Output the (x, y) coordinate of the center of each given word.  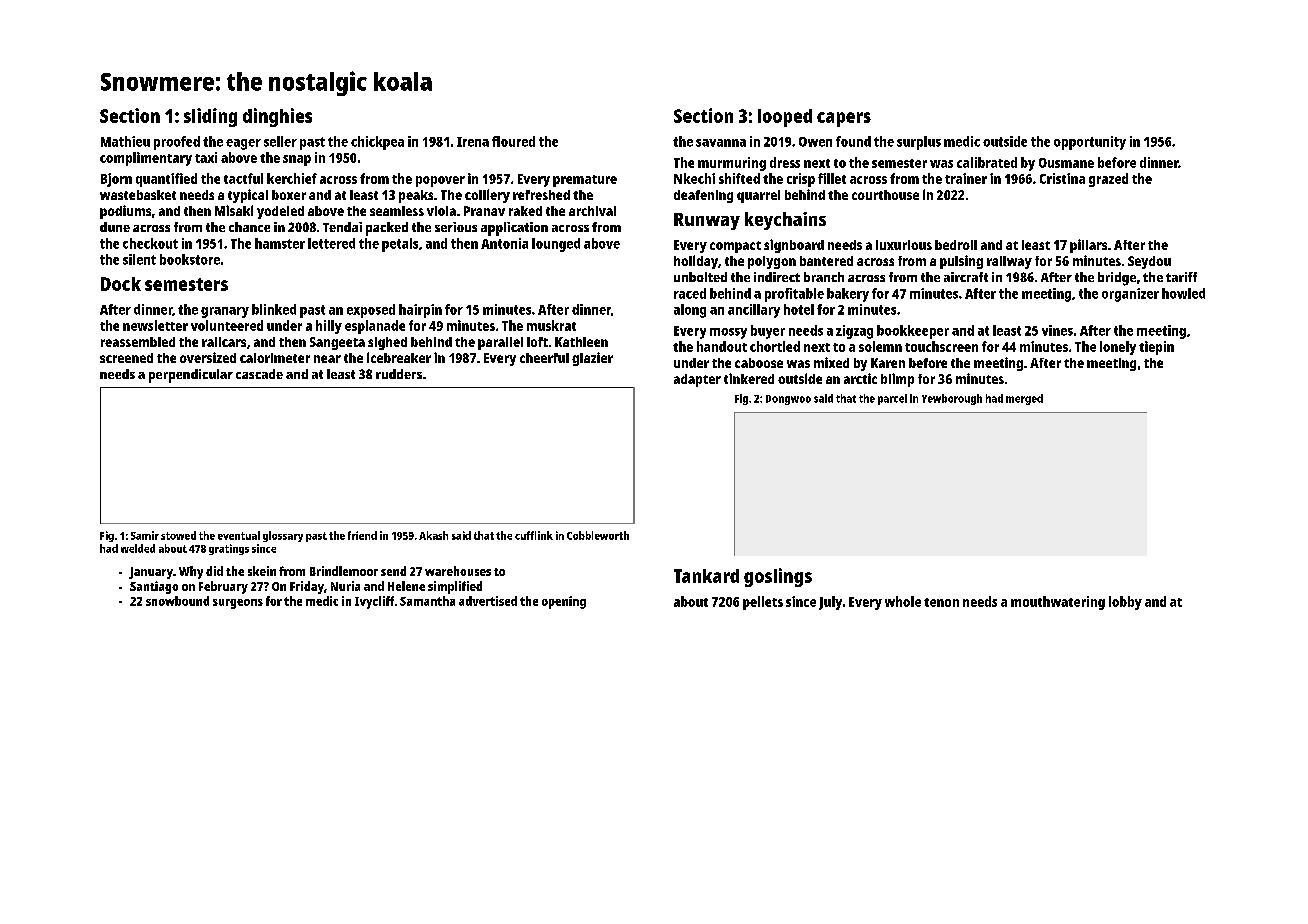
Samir (145, 535)
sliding (210, 117)
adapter (697, 380)
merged (1024, 399)
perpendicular (191, 376)
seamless (397, 211)
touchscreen (941, 346)
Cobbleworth (598, 535)
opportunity (1090, 143)
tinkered (749, 378)
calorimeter (275, 358)
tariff (1181, 277)
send (393, 571)
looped (785, 118)
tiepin (1156, 348)
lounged (556, 245)
